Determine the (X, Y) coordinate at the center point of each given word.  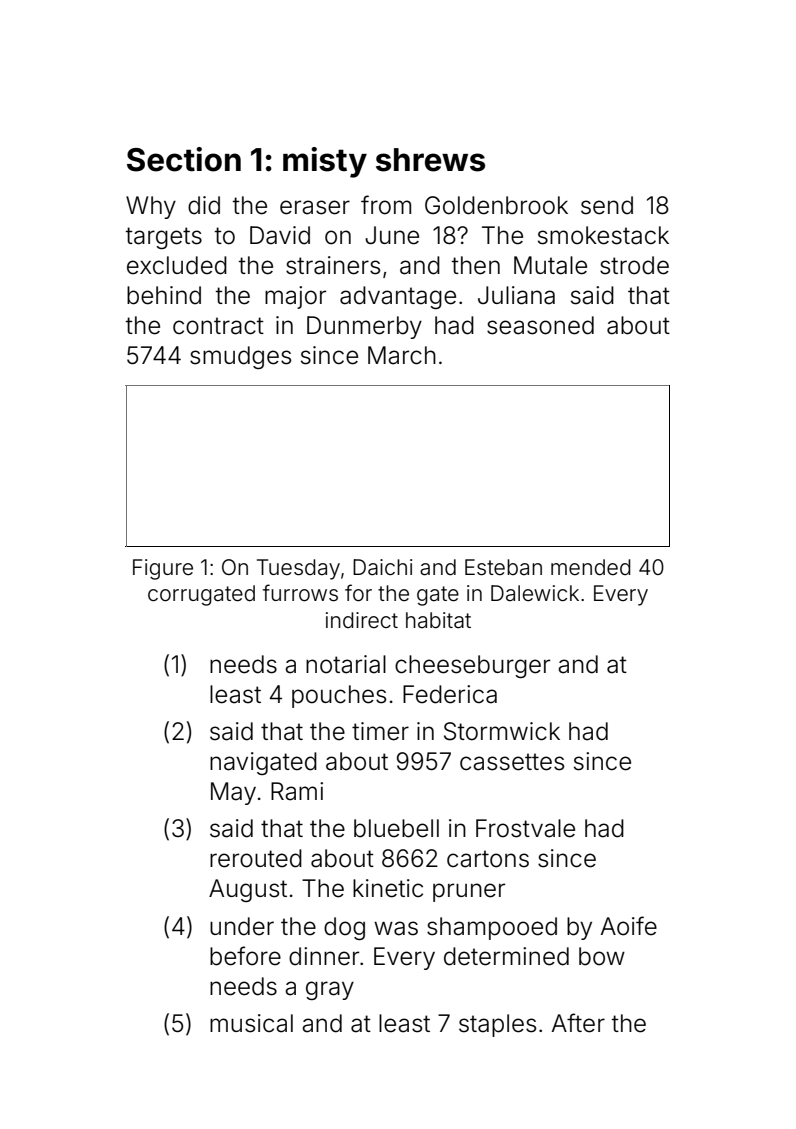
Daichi (382, 567)
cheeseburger (472, 666)
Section (184, 159)
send (607, 205)
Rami (297, 791)
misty (325, 162)
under (242, 926)
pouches (339, 696)
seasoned (540, 325)
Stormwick (502, 731)
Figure (163, 569)
